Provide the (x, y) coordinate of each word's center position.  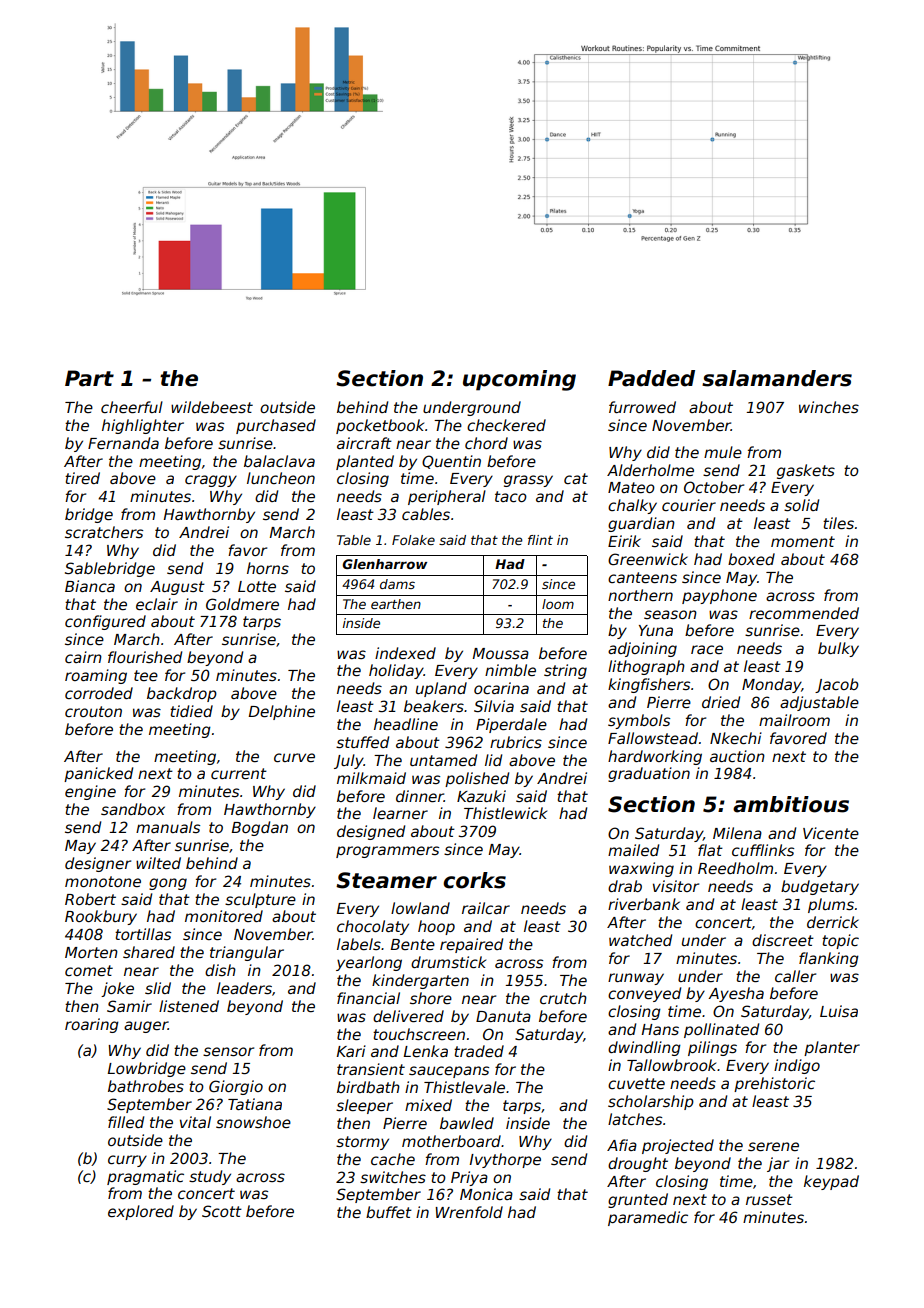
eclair (157, 604)
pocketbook (380, 426)
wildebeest (212, 407)
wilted (158, 863)
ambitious (791, 804)
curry (127, 1161)
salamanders (777, 378)
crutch (563, 998)
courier (689, 505)
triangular (247, 953)
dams (397, 584)
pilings (712, 1048)
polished (477, 779)
